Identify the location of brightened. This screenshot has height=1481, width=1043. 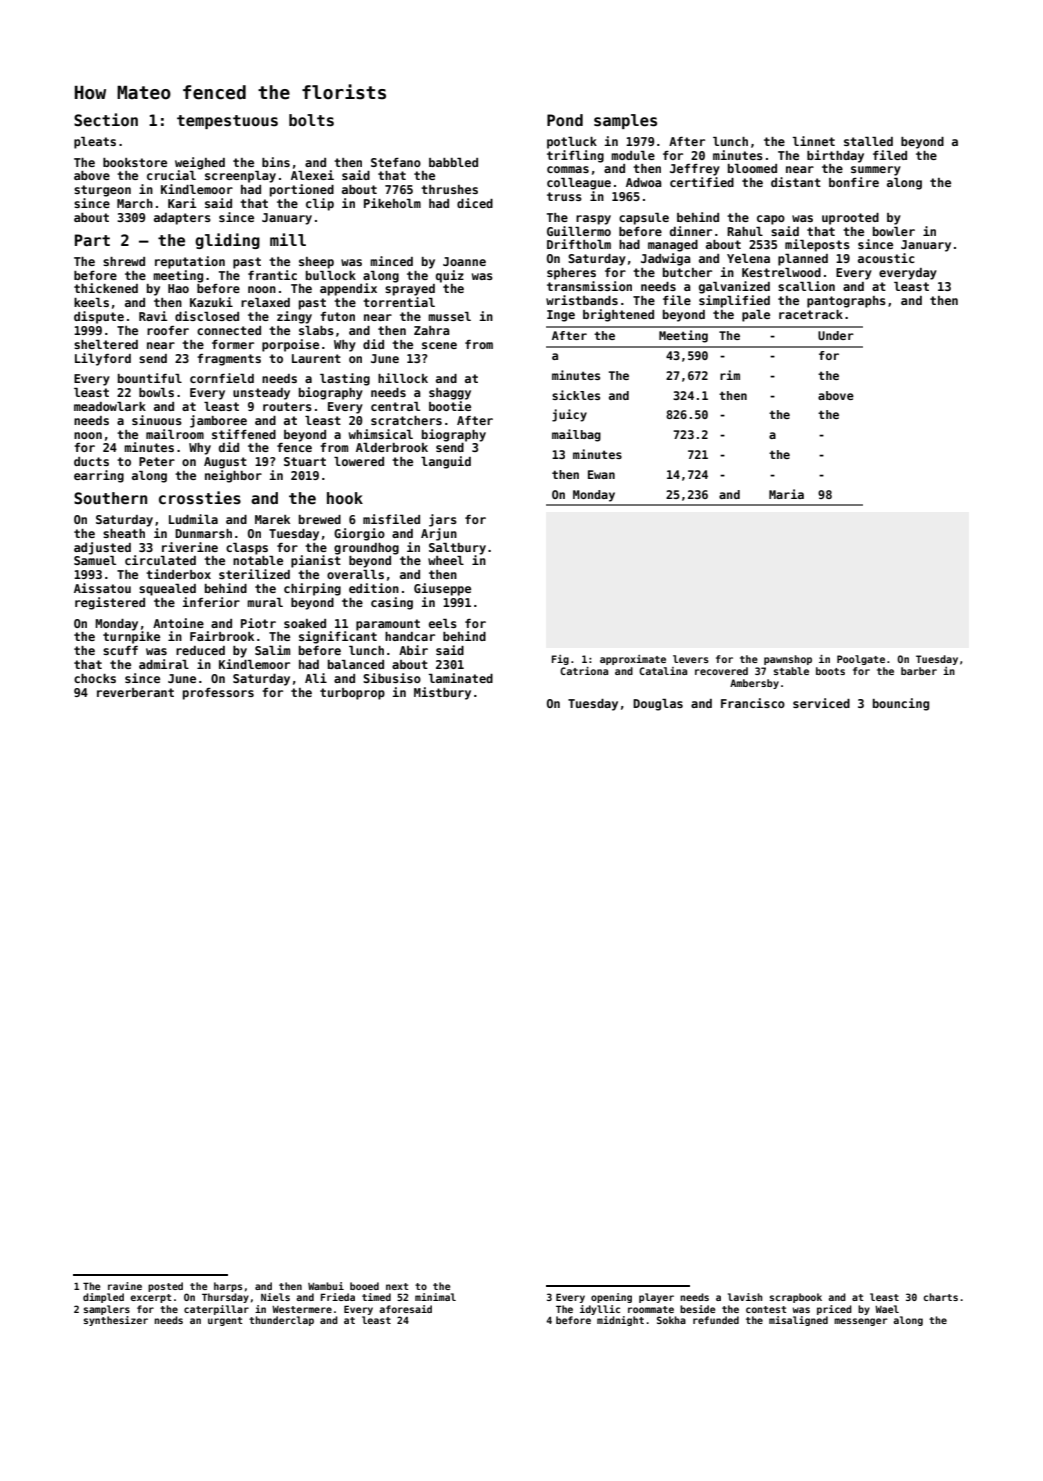
(618, 315).
